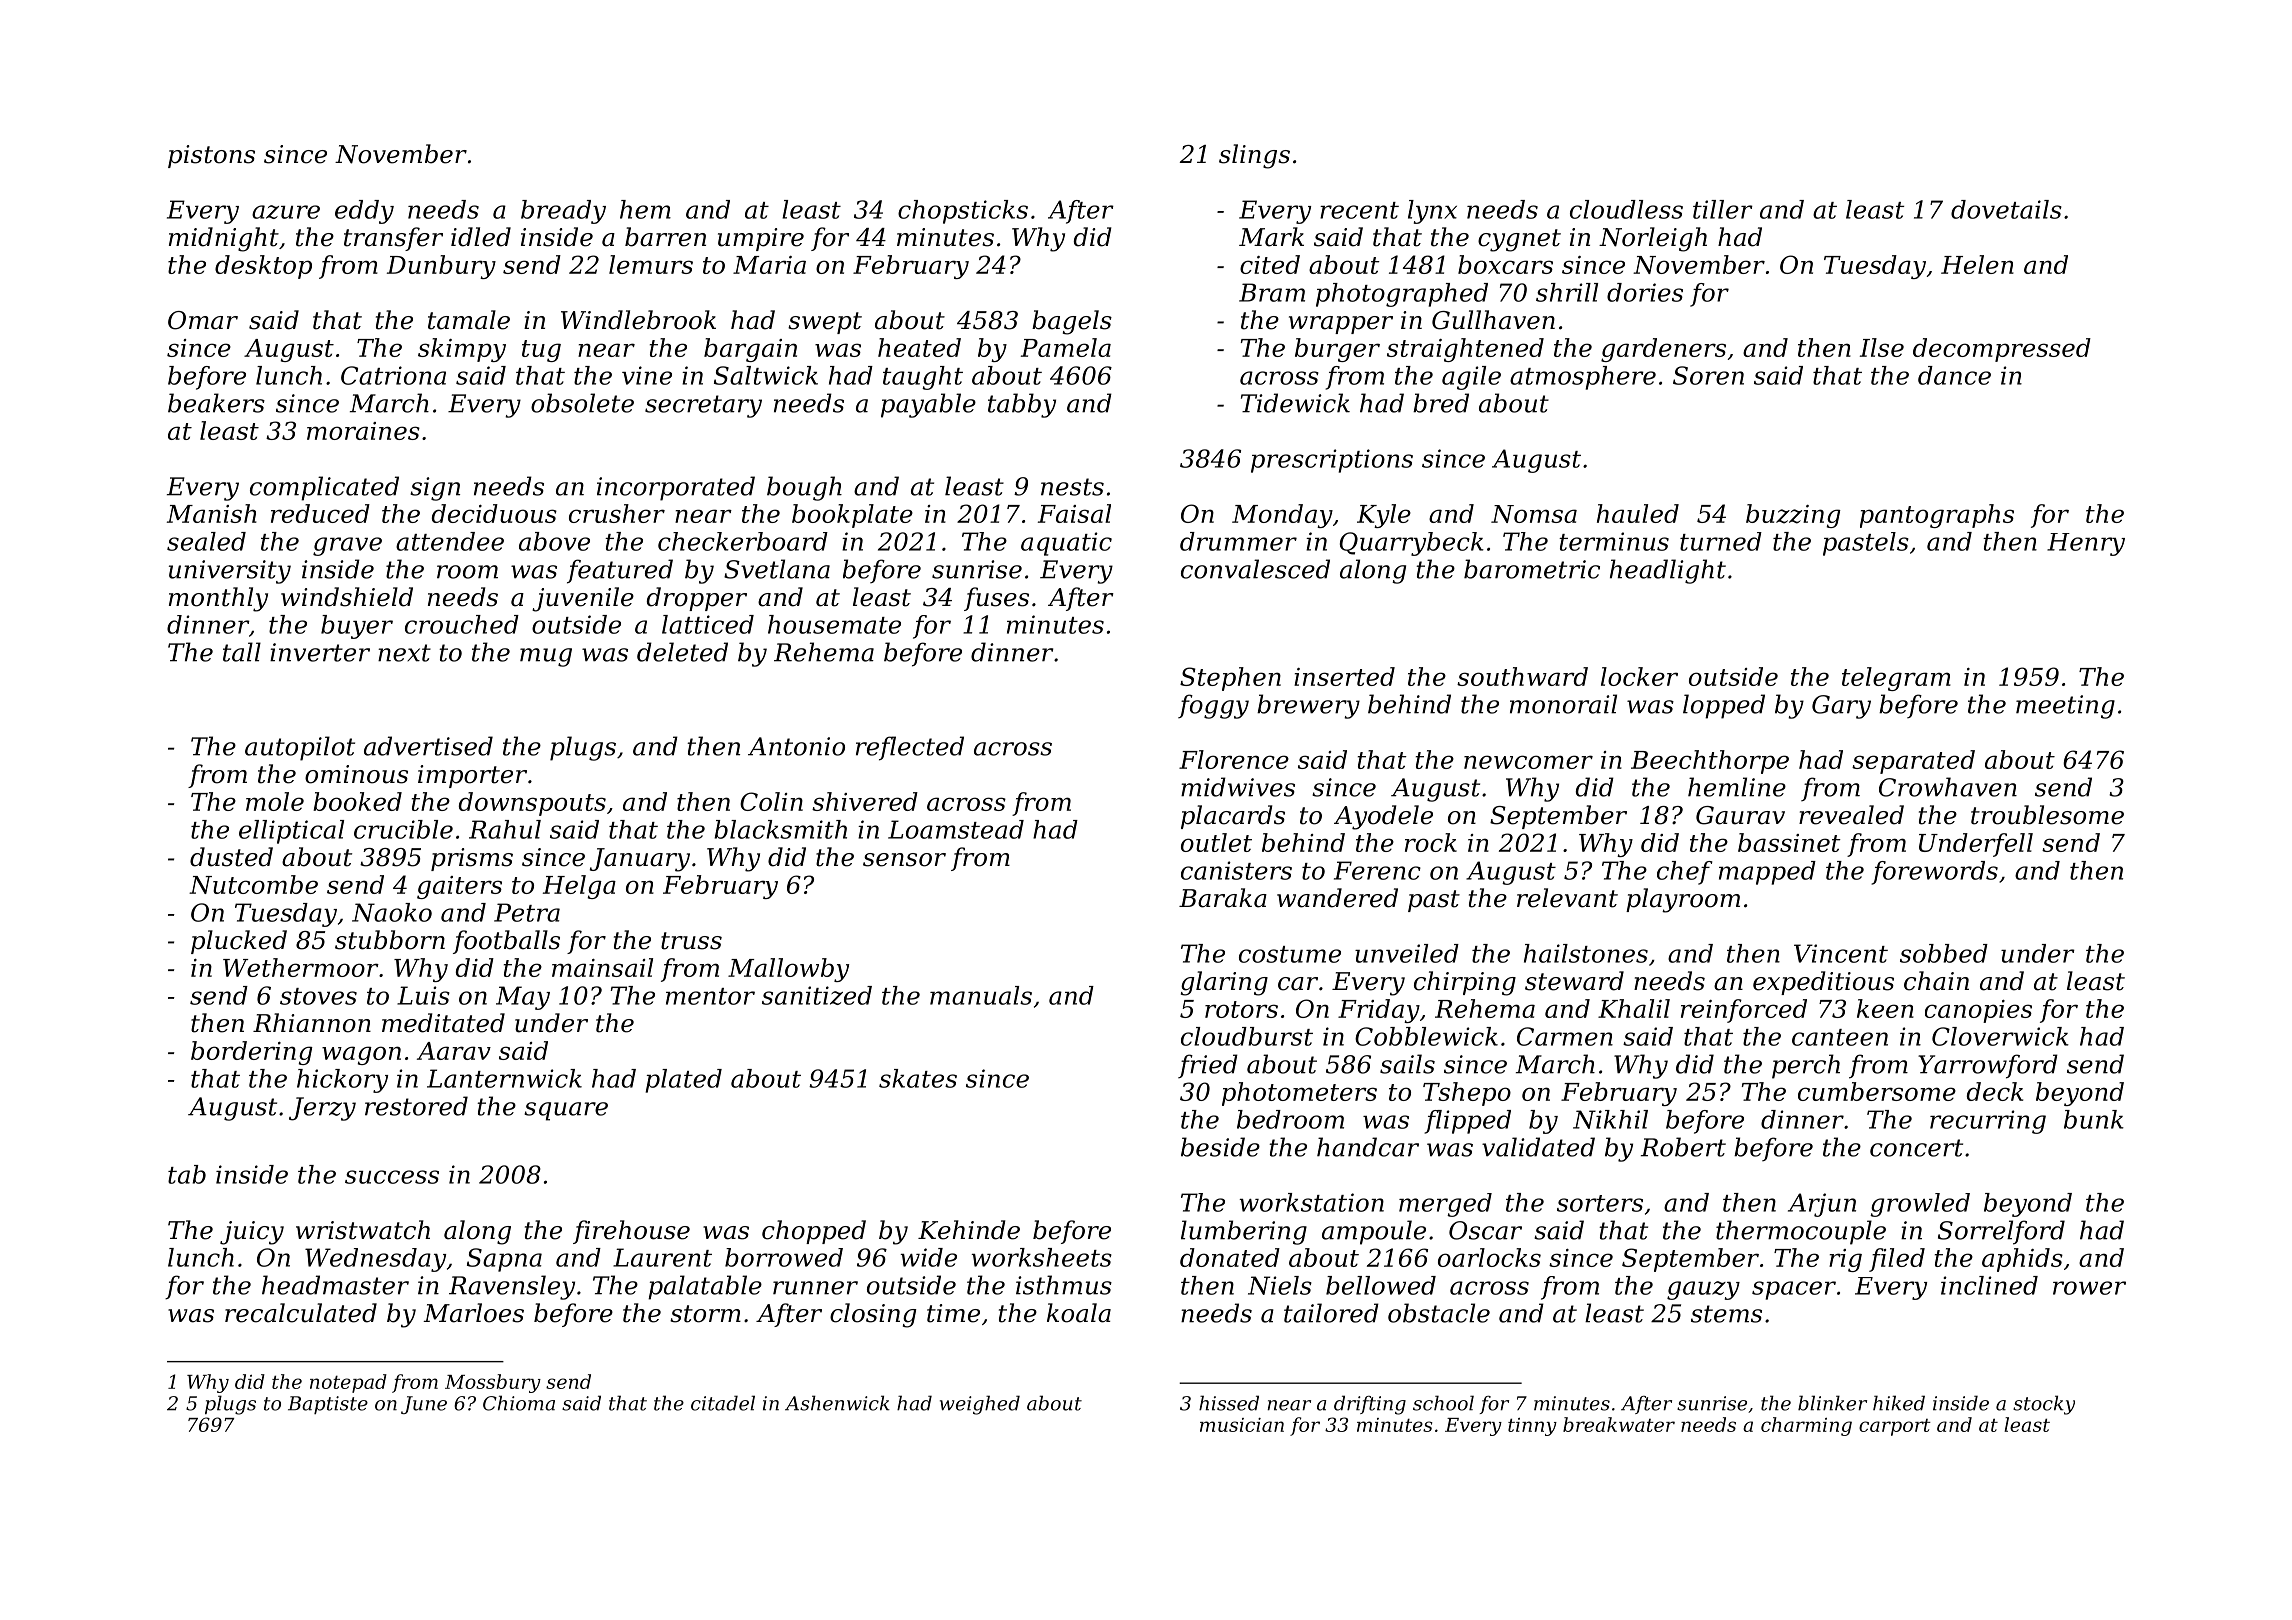  I want to click on Niels, so click(1280, 1285).
